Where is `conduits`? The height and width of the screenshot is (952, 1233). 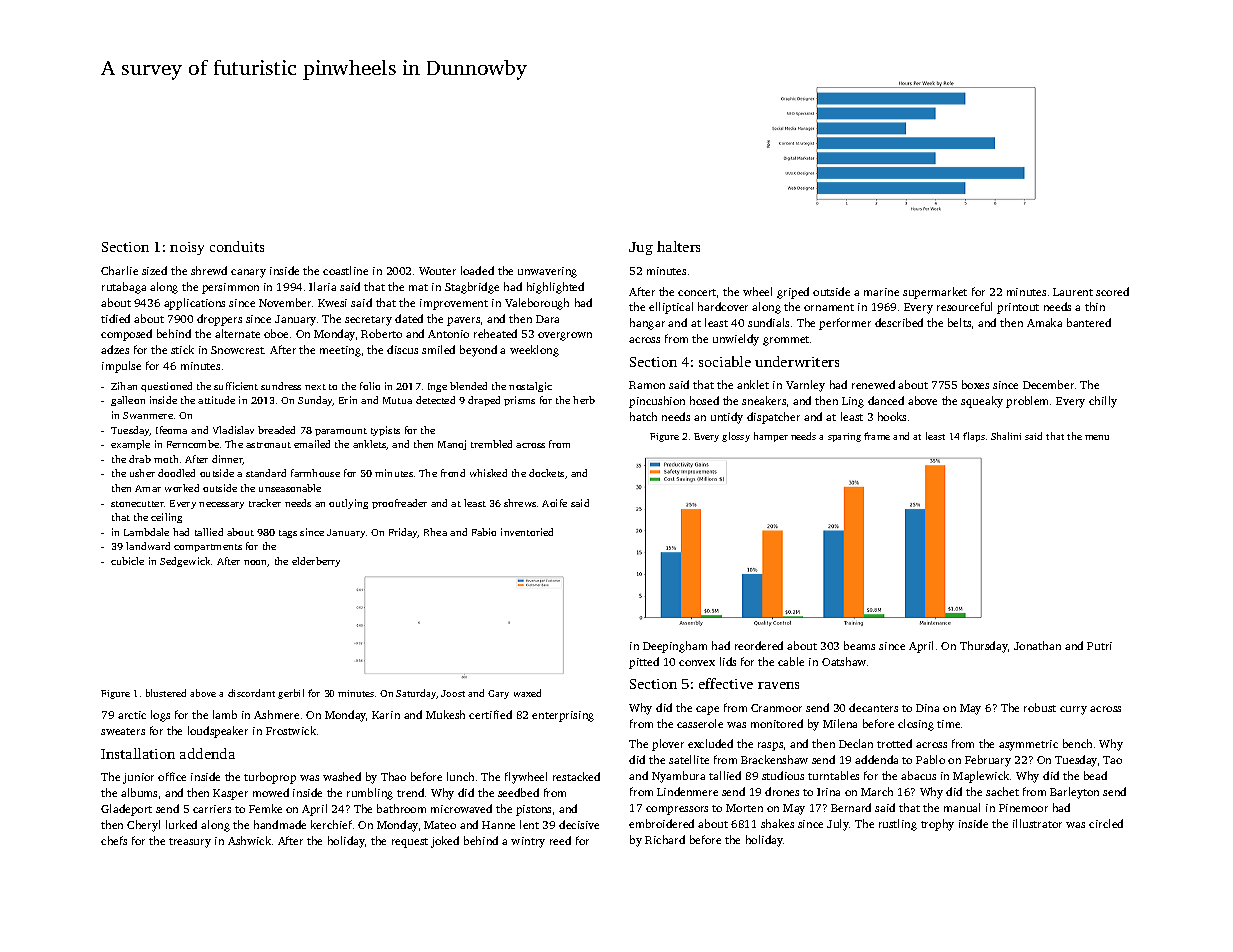
conduits is located at coordinates (237, 246).
